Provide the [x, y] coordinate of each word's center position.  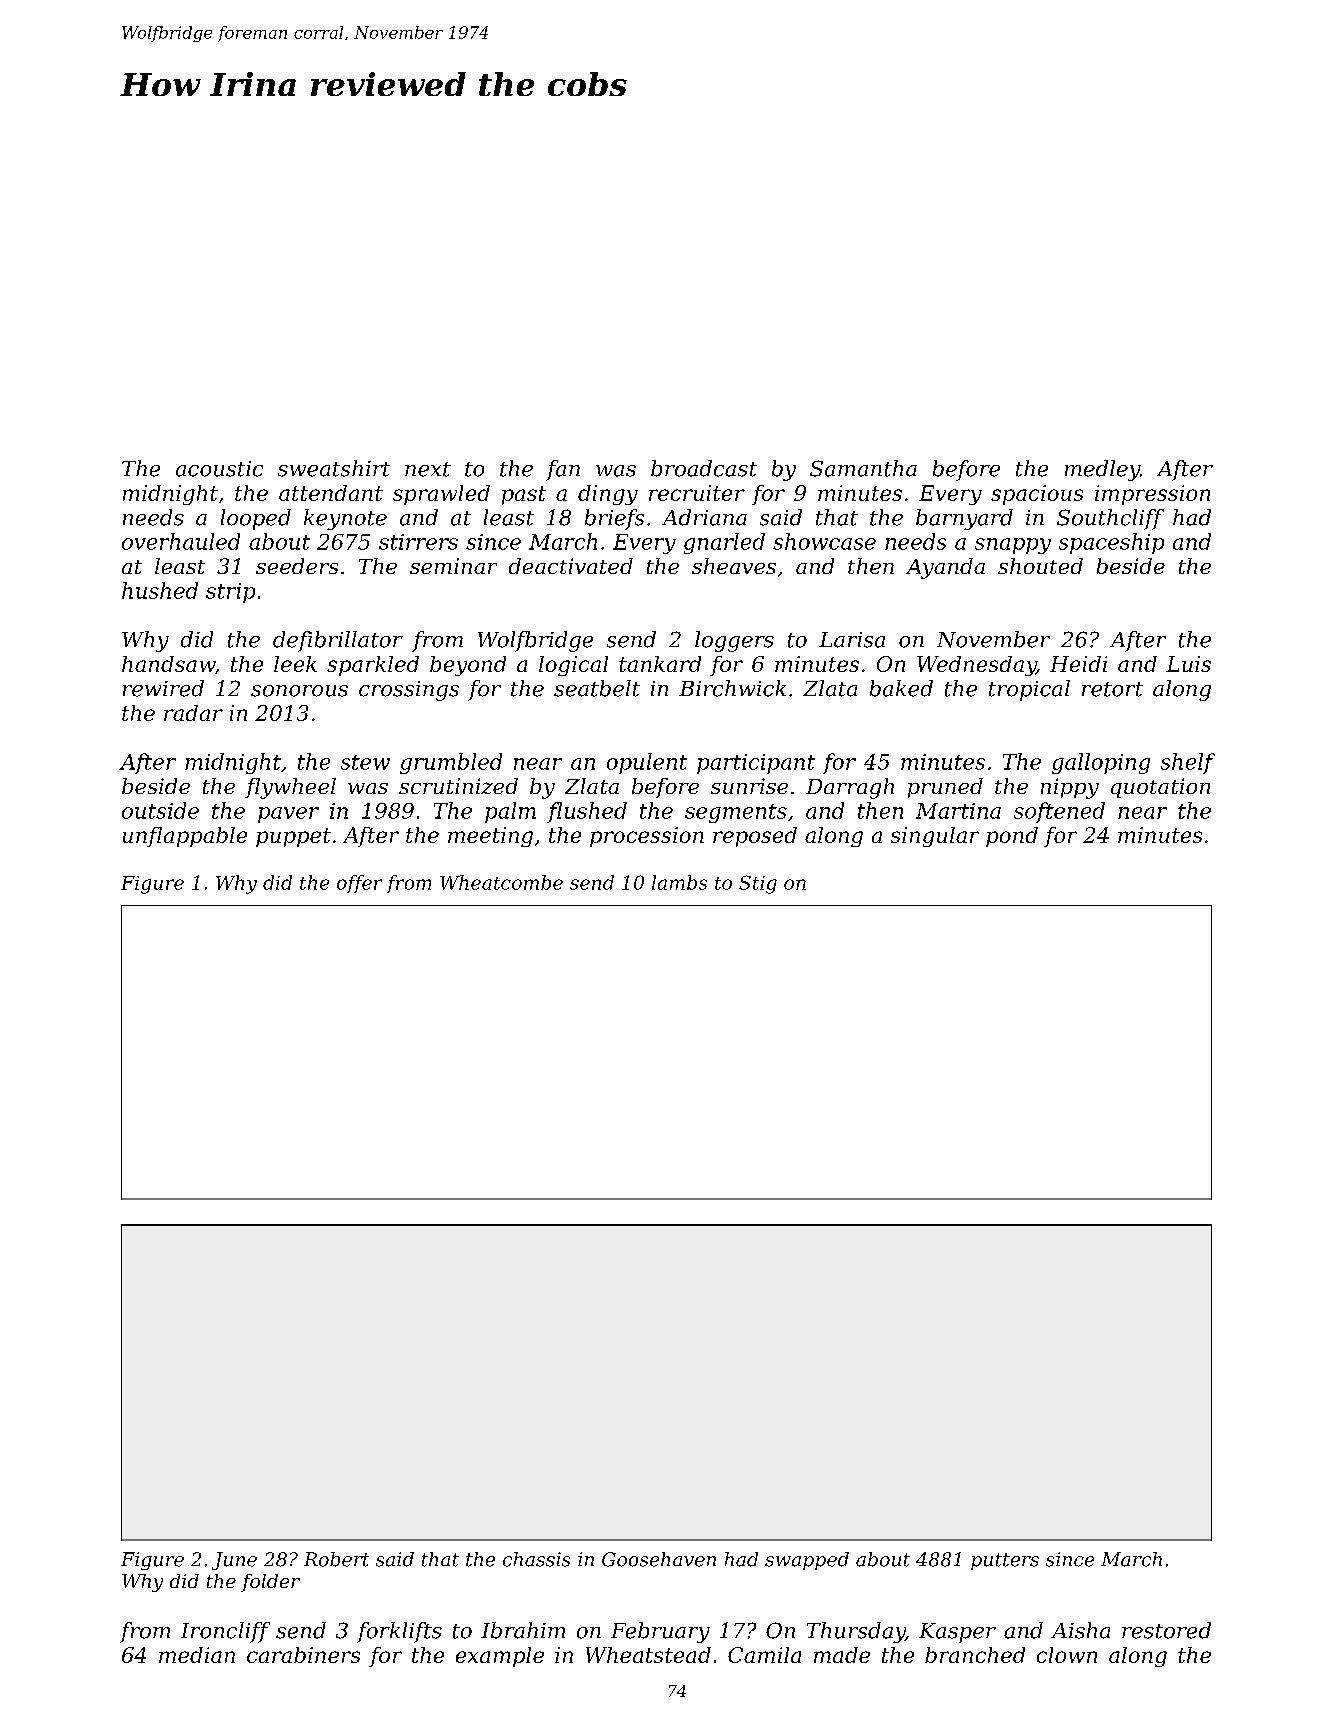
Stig [758, 884]
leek [295, 664]
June [234, 1561]
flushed [587, 812]
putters [1005, 1561]
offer [359, 884]
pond [1012, 837]
